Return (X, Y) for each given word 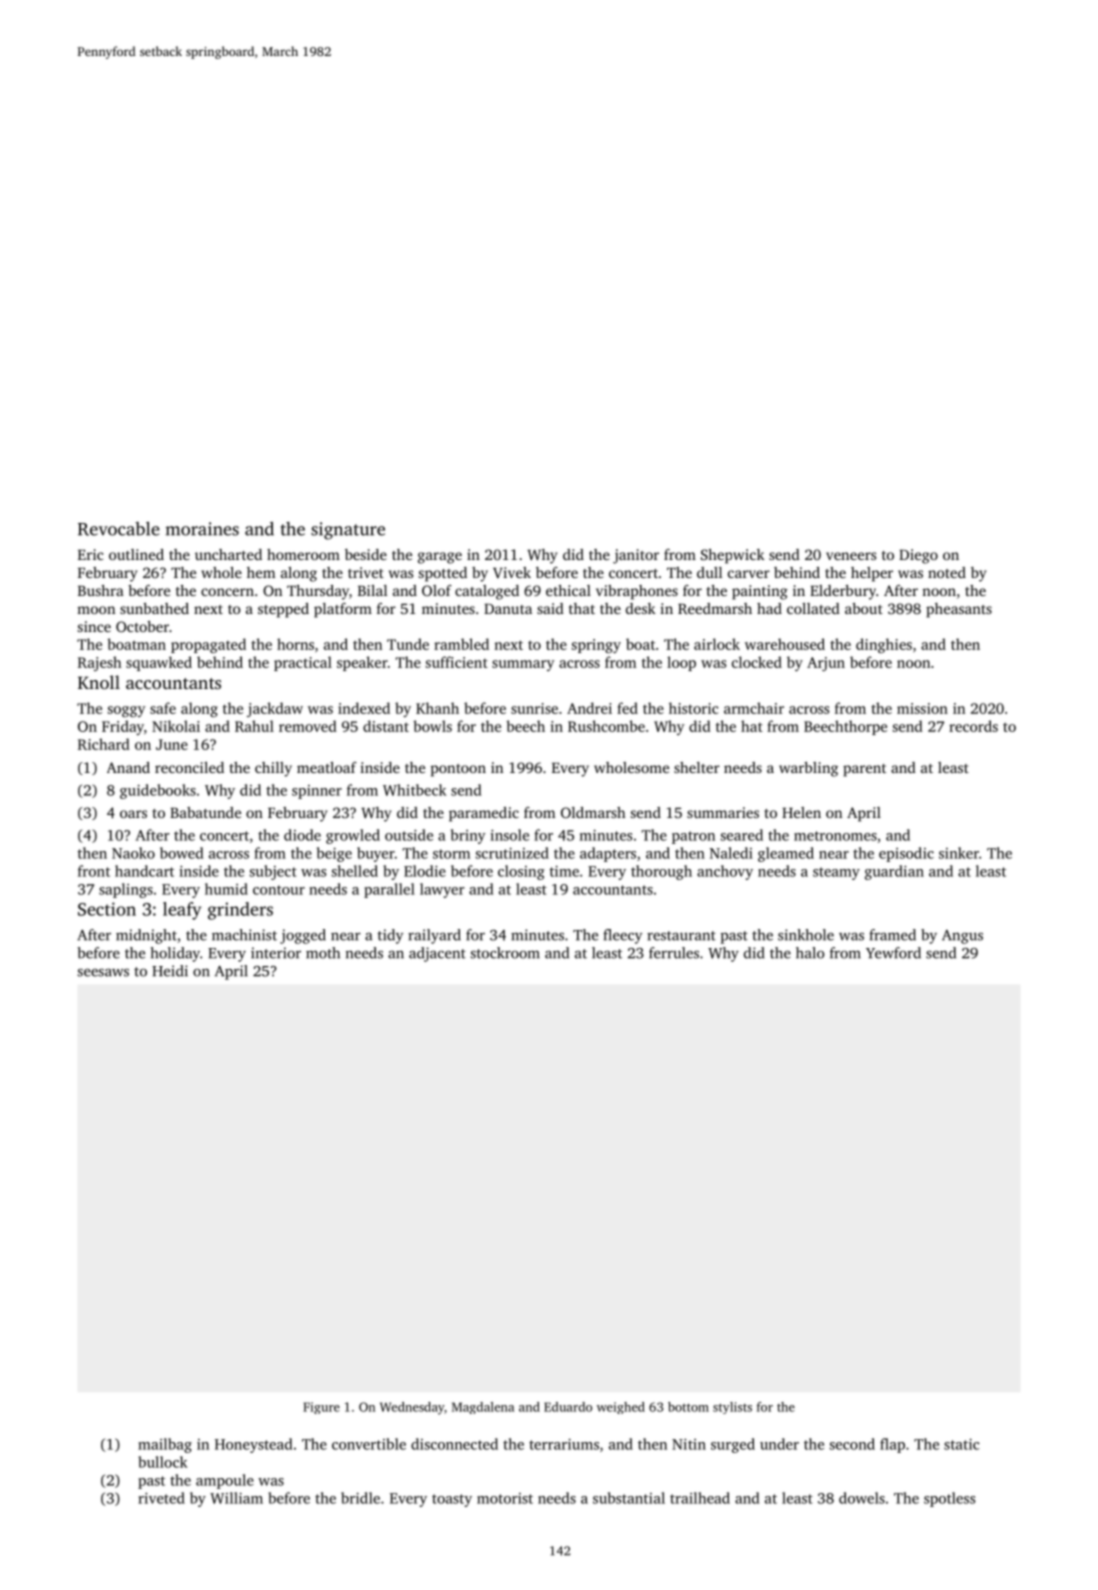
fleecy (622, 936)
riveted (161, 1498)
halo (810, 953)
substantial (629, 1498)
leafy (182, 911)
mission (922, 708)
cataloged (487, 592)
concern (227, 592)
